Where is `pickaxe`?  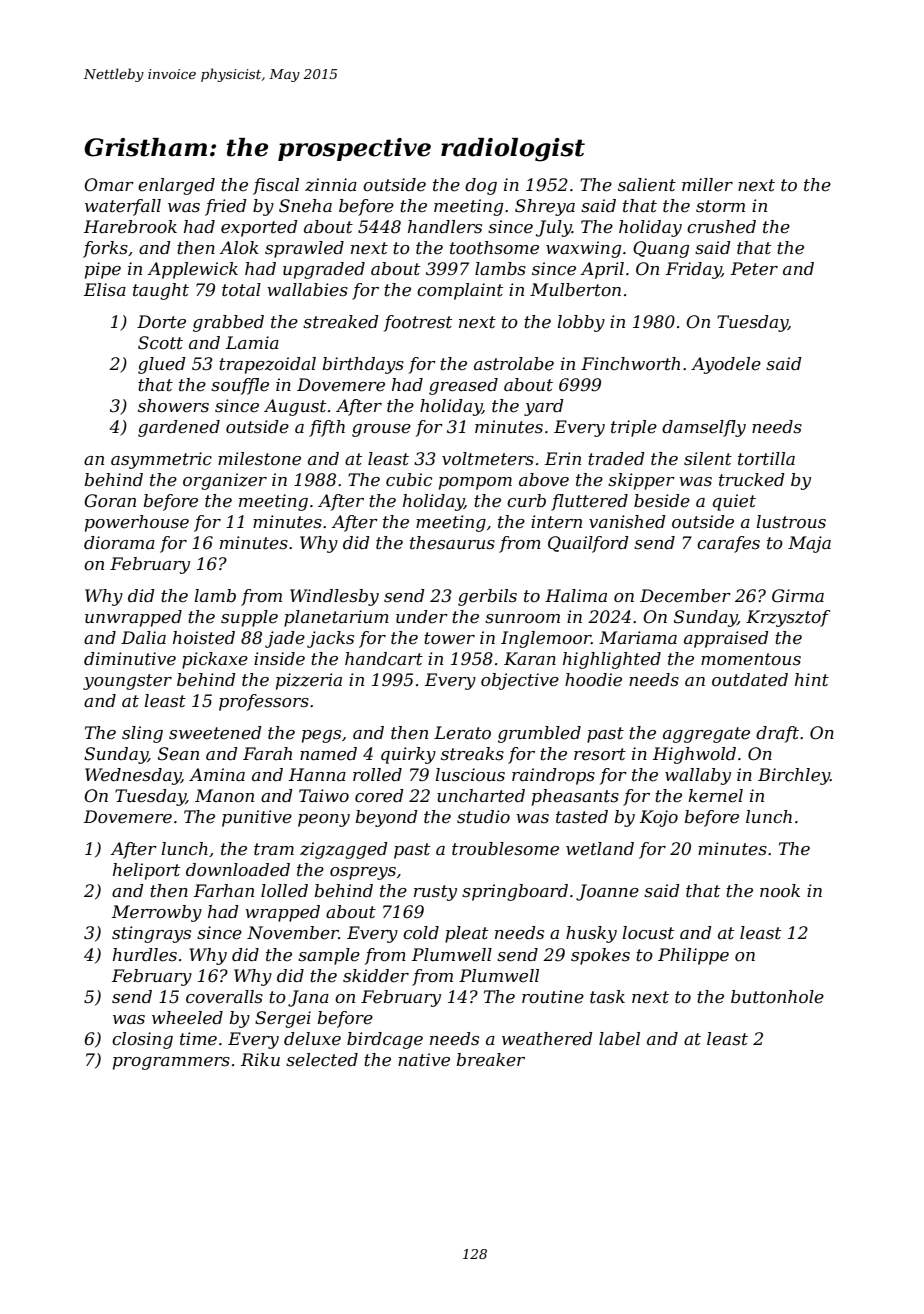
pickaxe is located at coordinates (215, 660).
